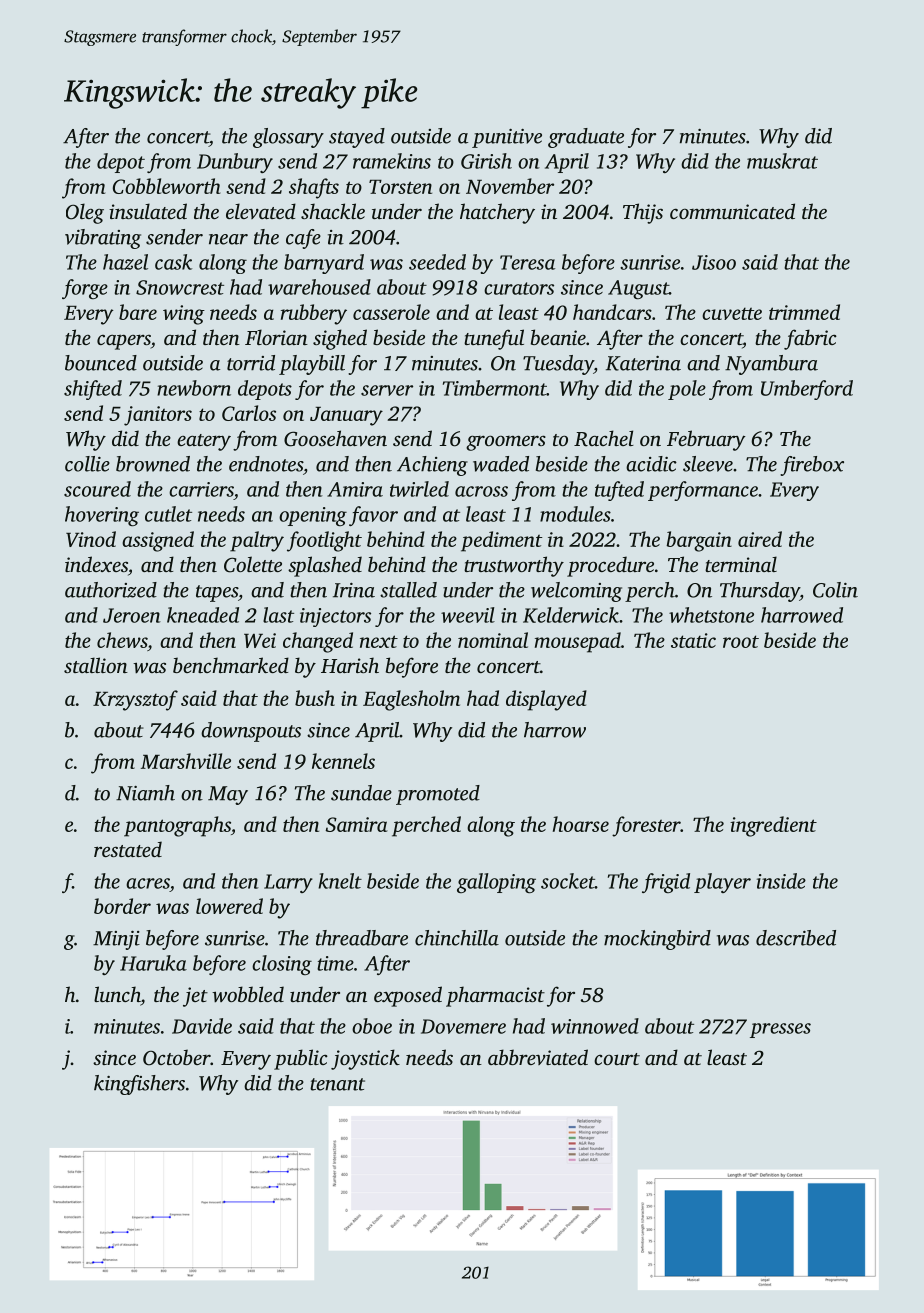 The width and height of the screenshot is (924, 1313). What do you see at coordinates (201, 489) in the screenshot?
I see `carriers` at bounding box center [201, 489].
